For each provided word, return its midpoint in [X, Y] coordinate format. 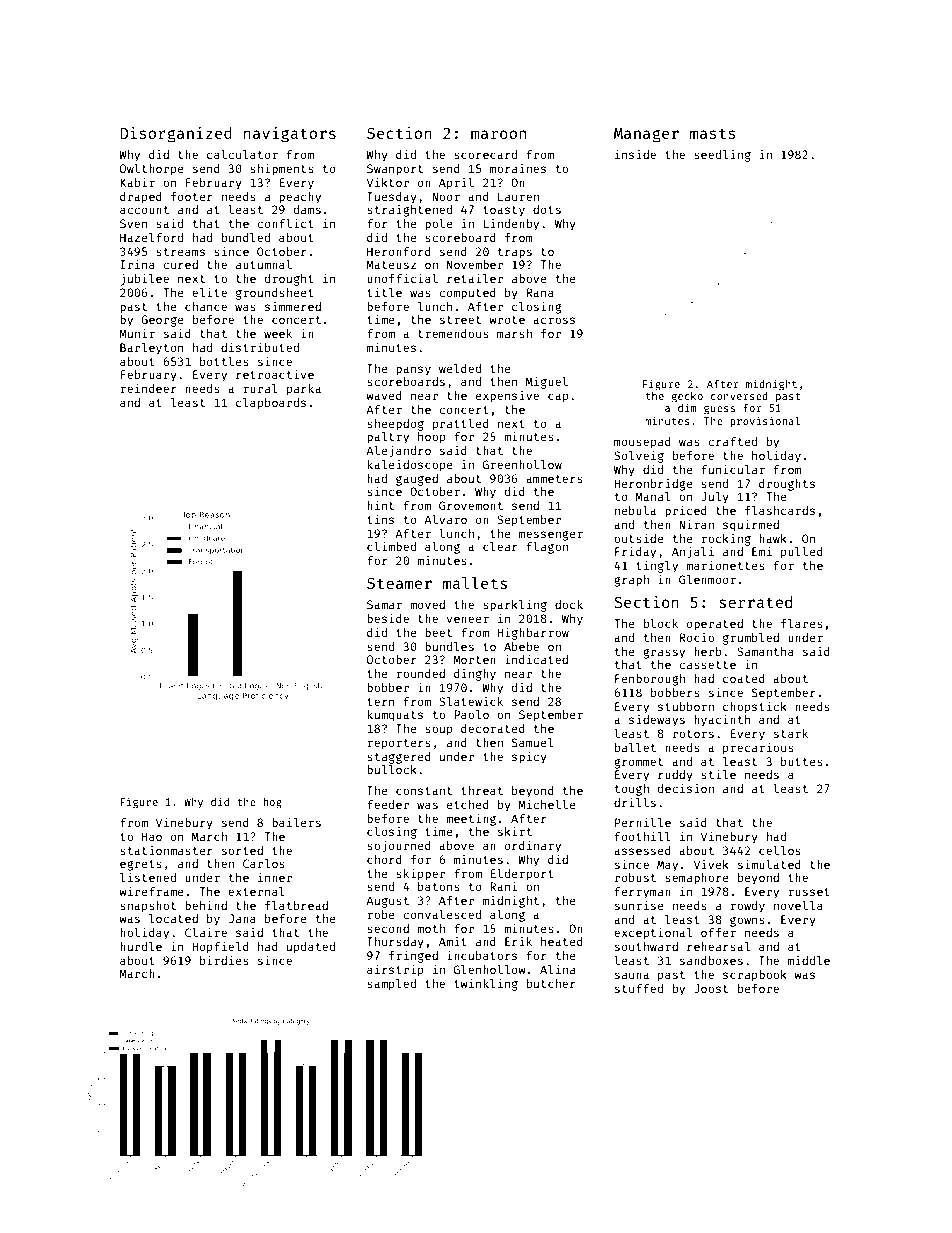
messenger [551, 536]
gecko [687, 397]
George [162, 321]
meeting [471, 819]
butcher [551, 983]
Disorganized [176, 134]
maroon [498, 134]
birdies [224, 960]
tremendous [453, 333]
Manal [653, 496]
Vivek [711, 864]
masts [713, 133]
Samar [384, 604]
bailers [296, 822]
